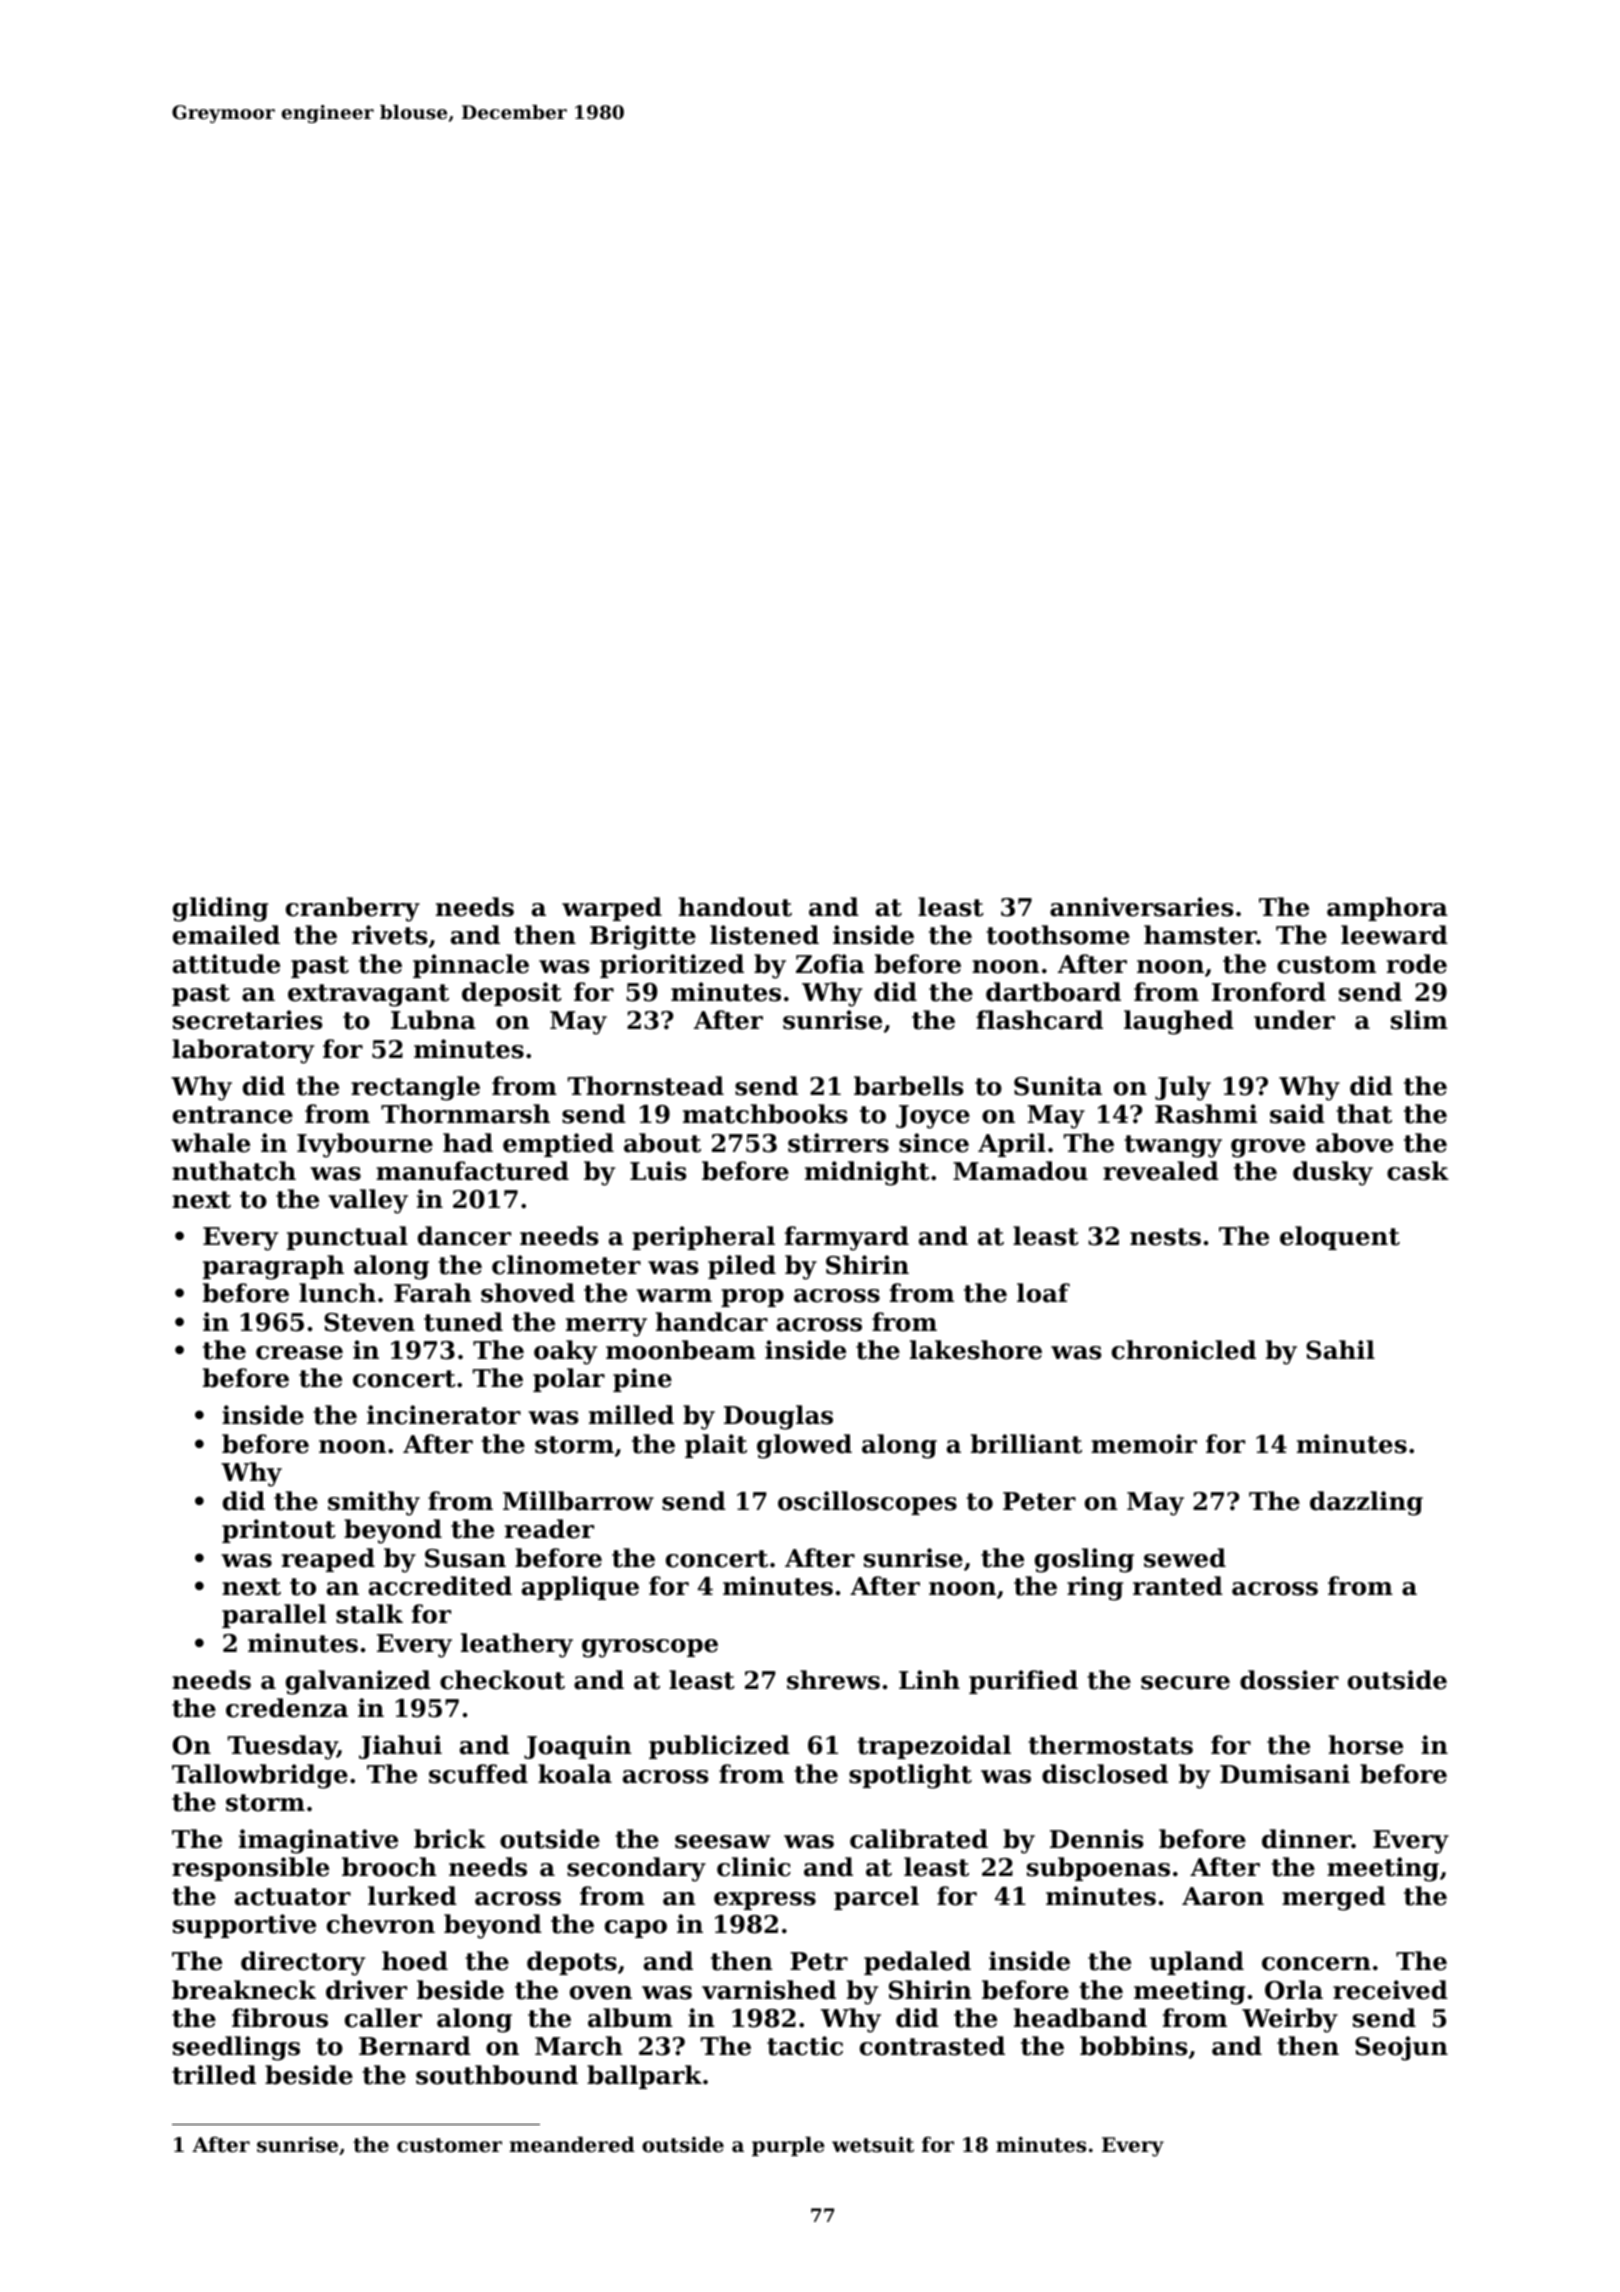 The image size is (1620, 2292). I want to click on wetsuit, so click(873, 2145).
